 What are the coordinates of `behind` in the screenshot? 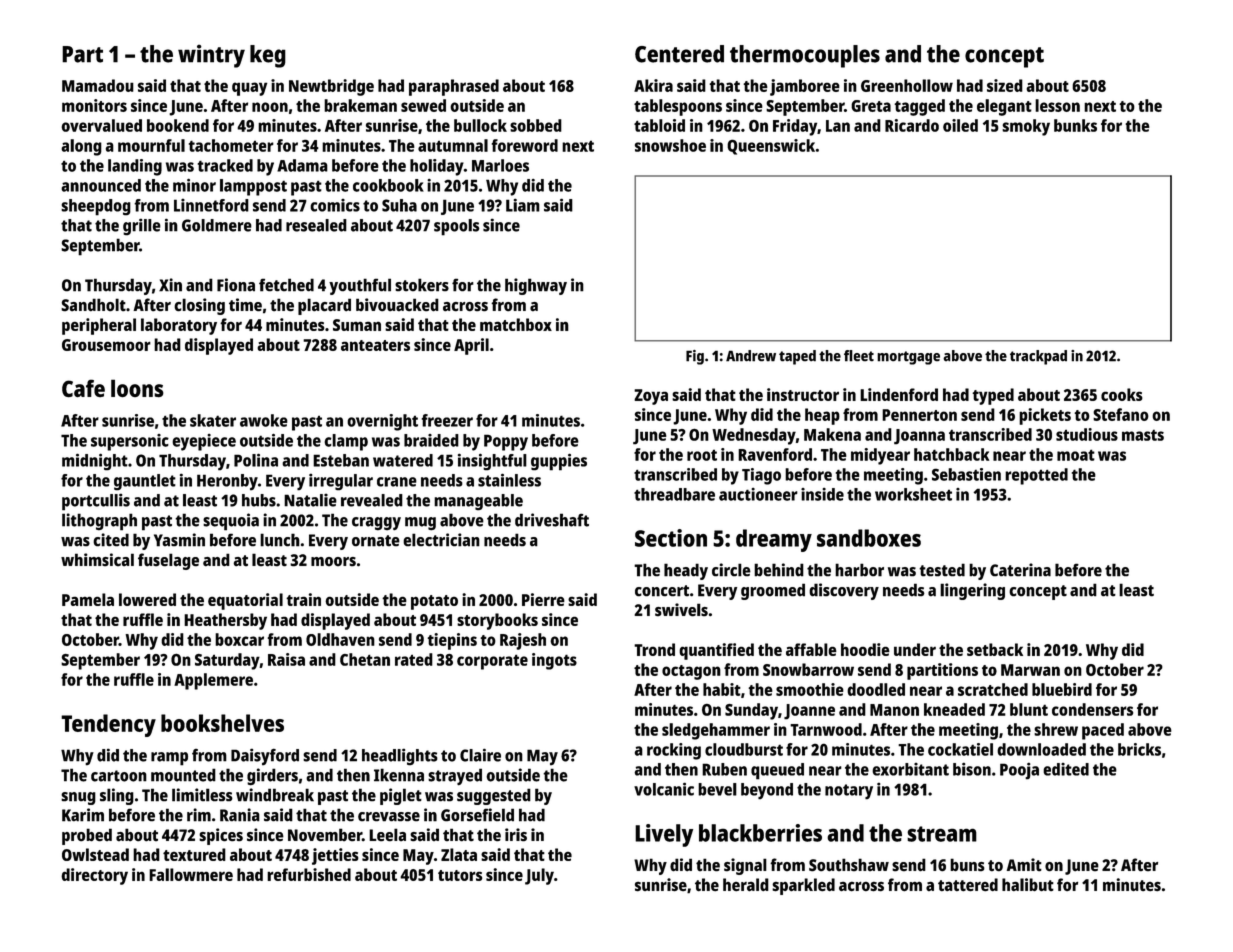 It's located at (779, 570).
